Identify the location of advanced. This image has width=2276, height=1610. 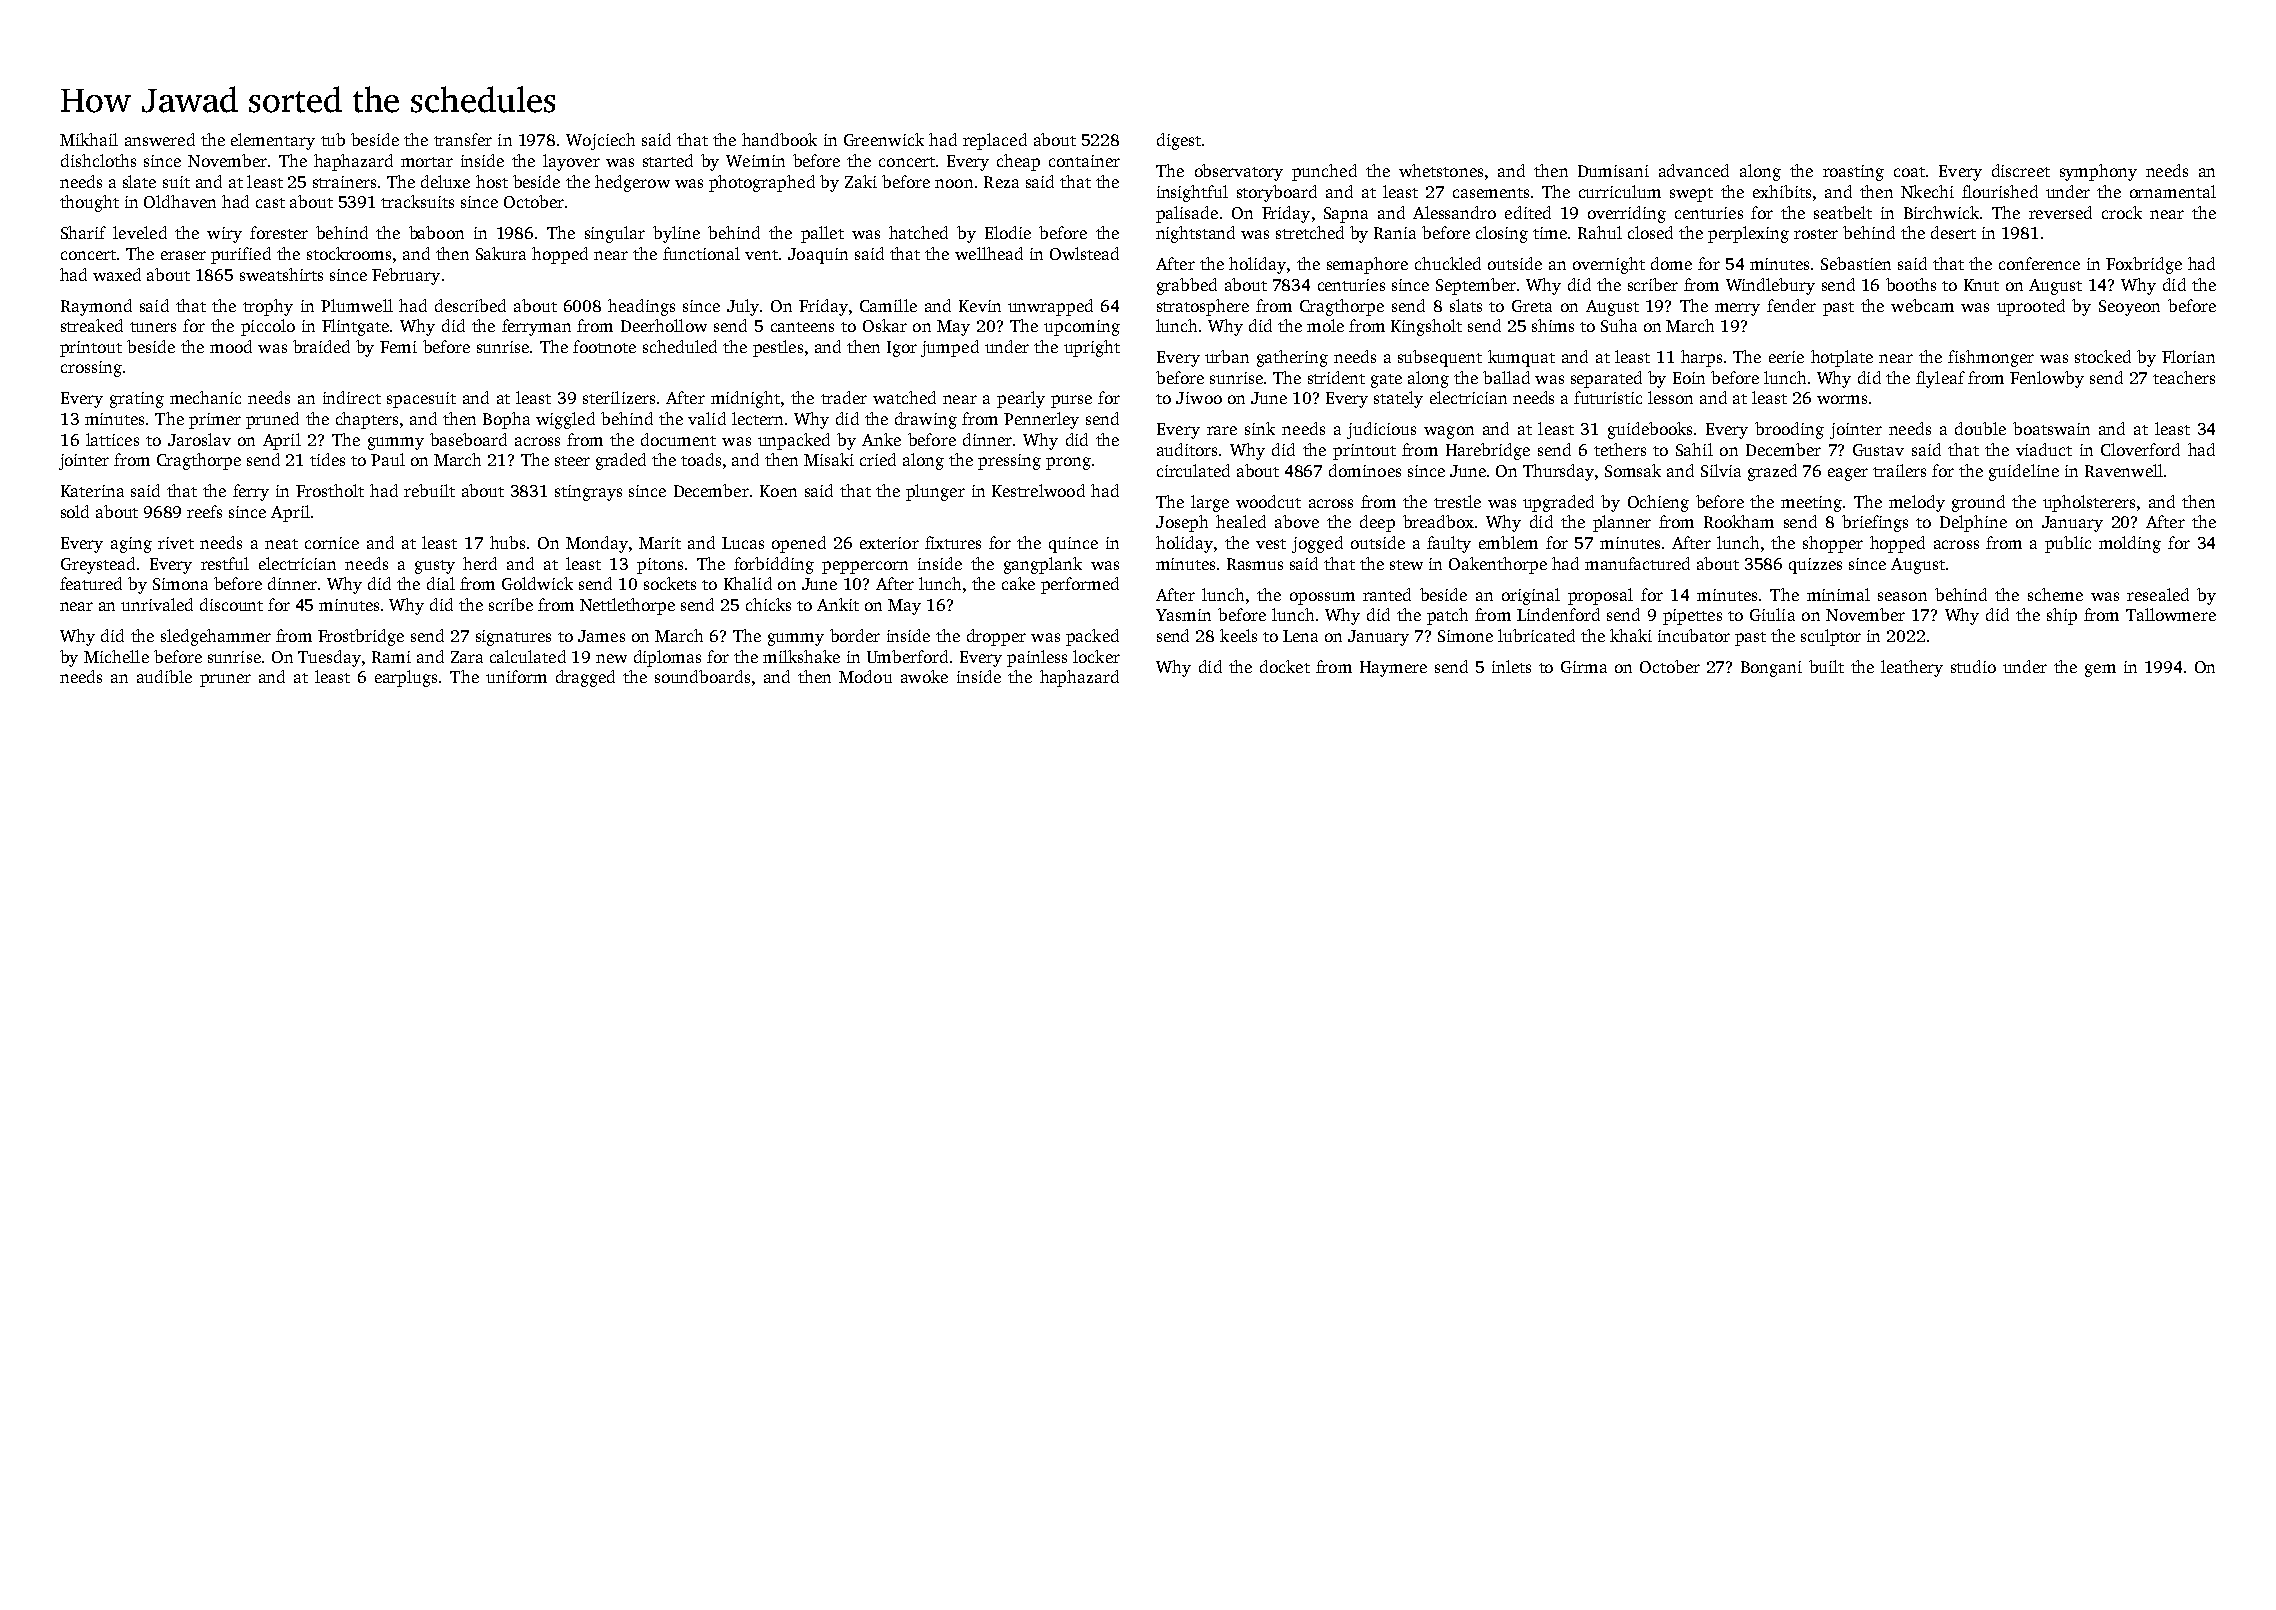
(1694, 170).
